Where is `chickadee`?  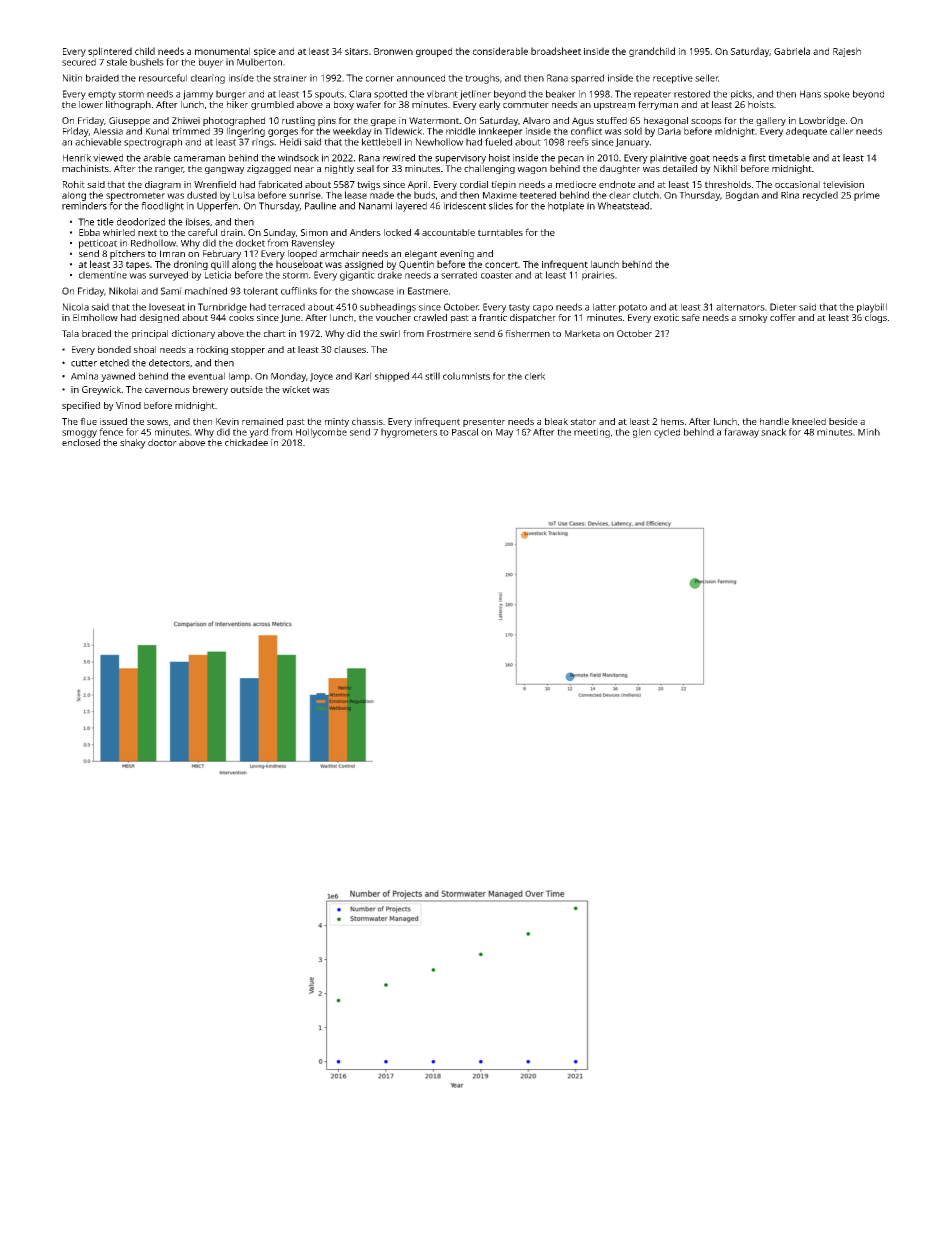 chickadee is located at coordinates (246, 442).
